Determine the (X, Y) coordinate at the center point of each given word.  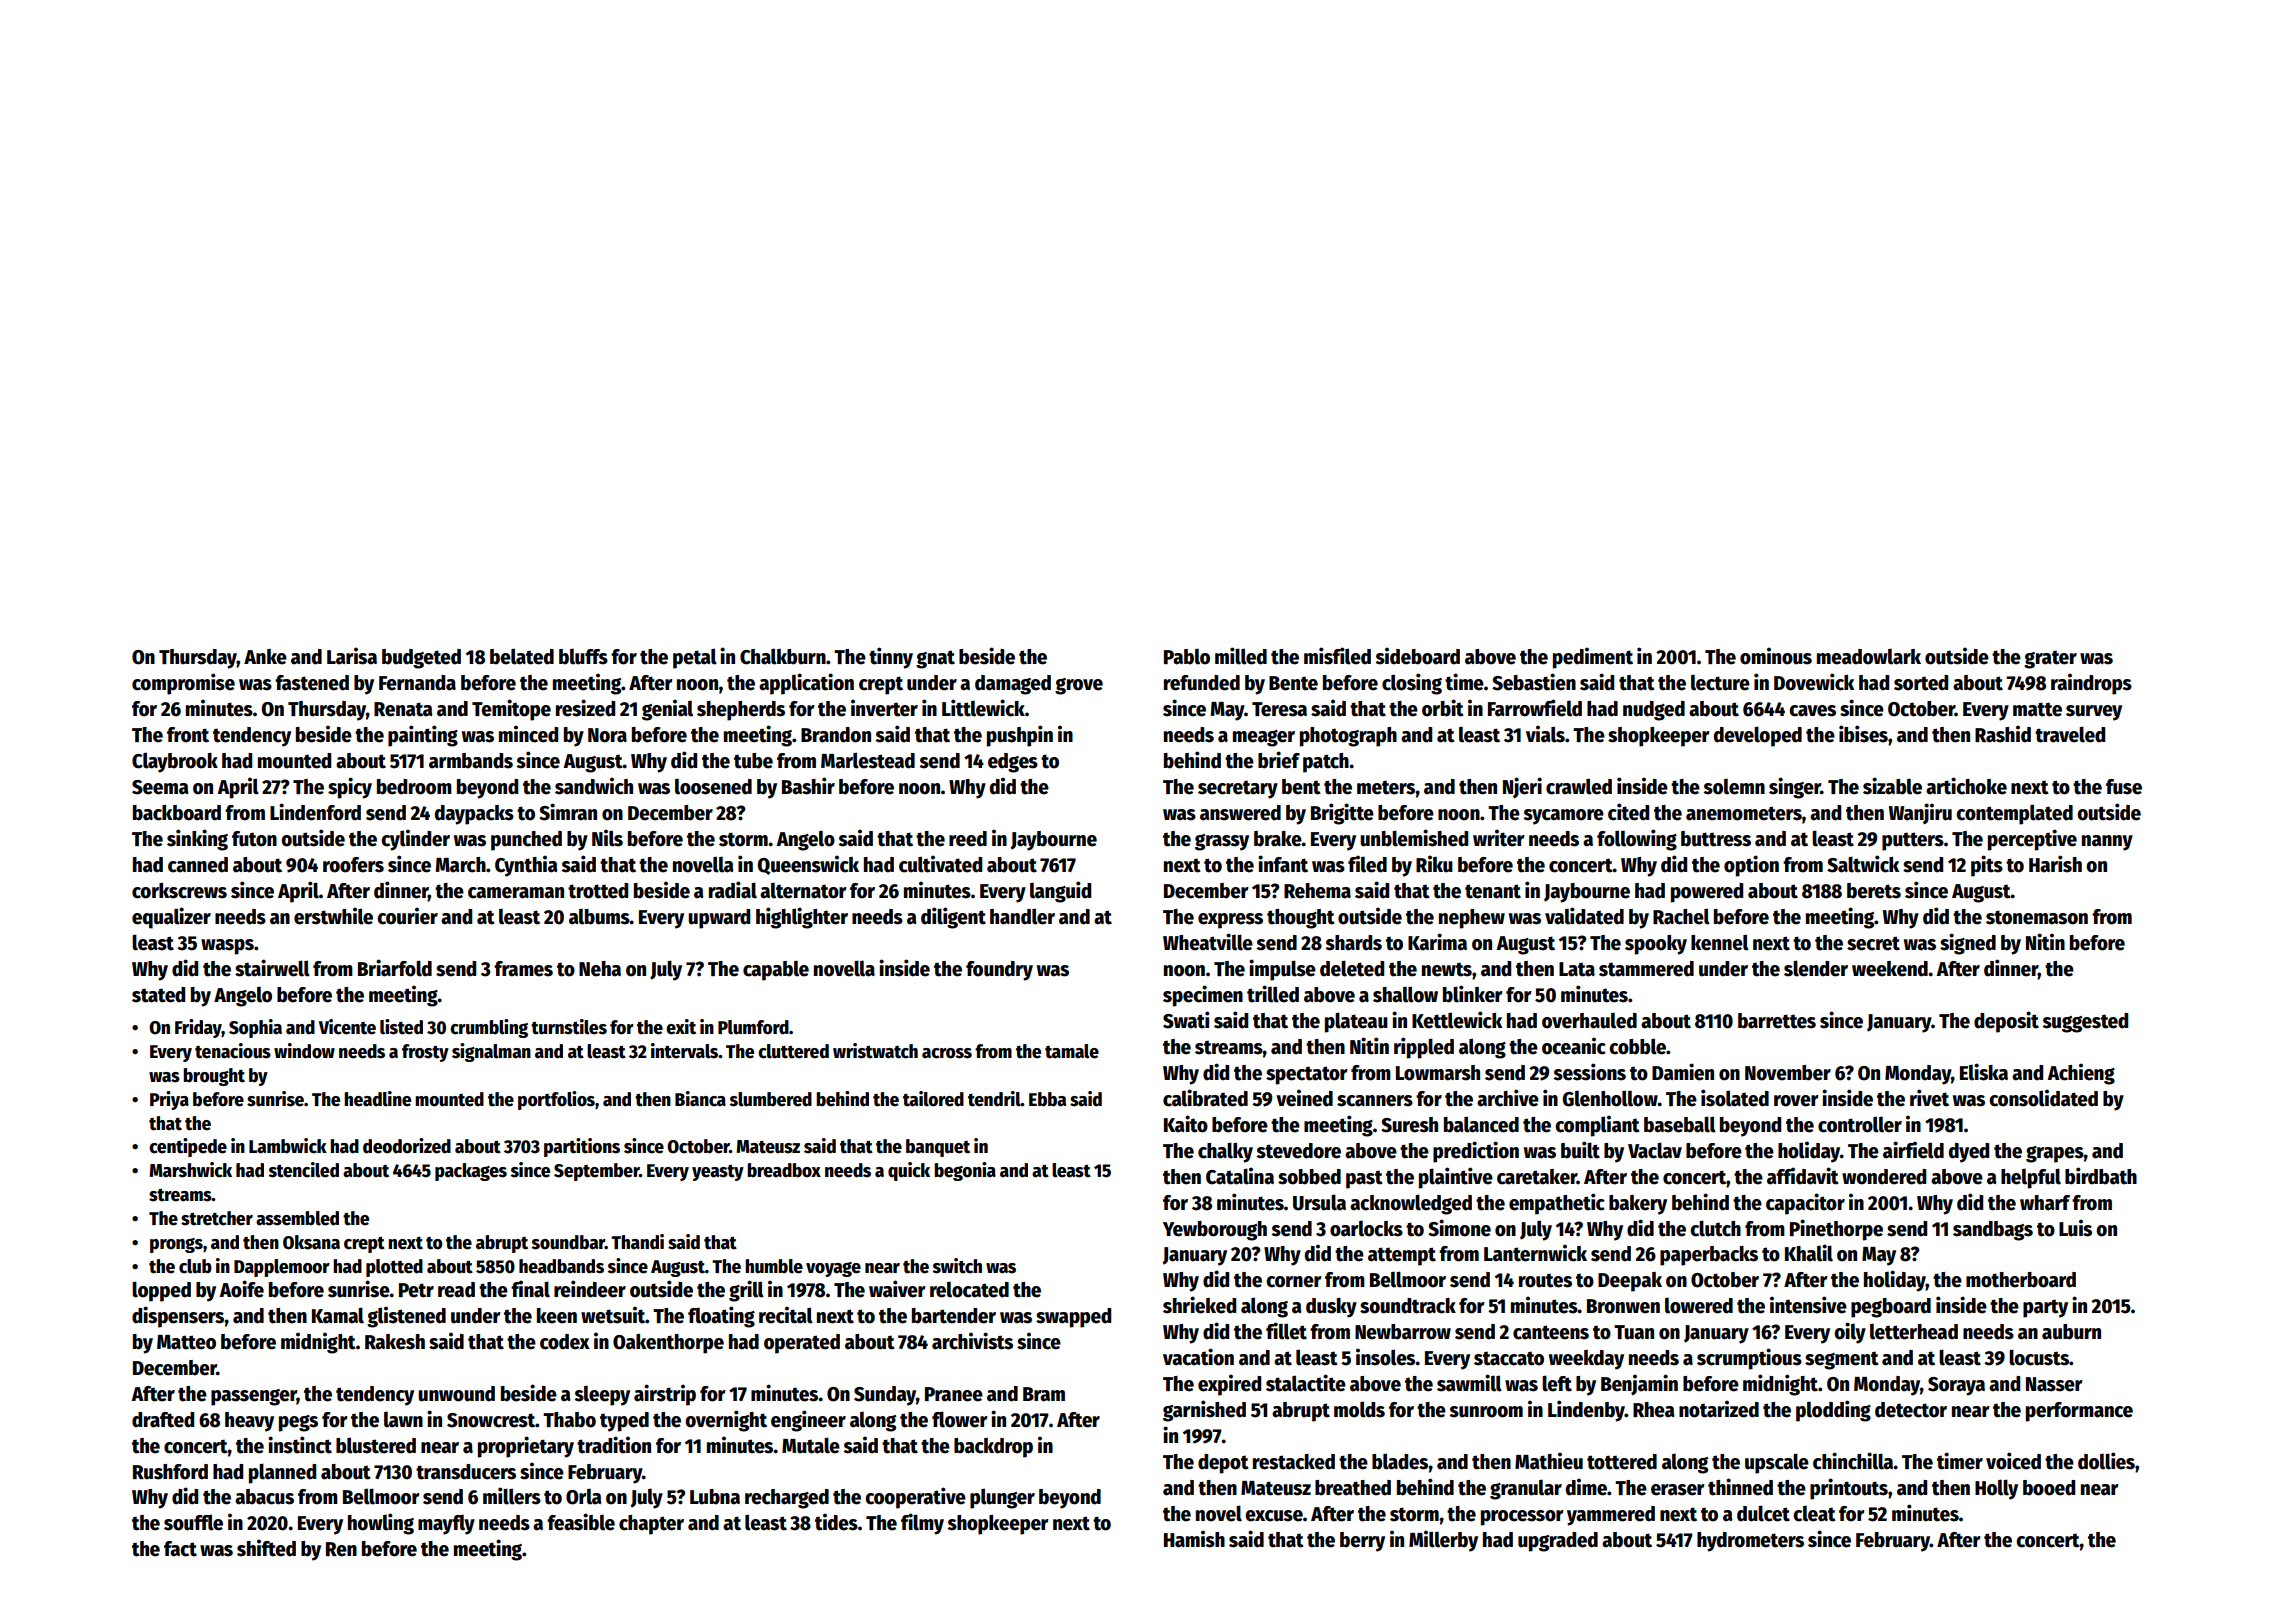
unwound (456, 1394)
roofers (353, 865)
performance (2079, 1412)
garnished (1204, 1411)
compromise (183, 684)
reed (968, 839)
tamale (1072, 1051)
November (1788, 1073)
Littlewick (983, 708)
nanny (2107, 843)
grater (2050, 659)
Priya (169, 1100)
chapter (651, 1525)
